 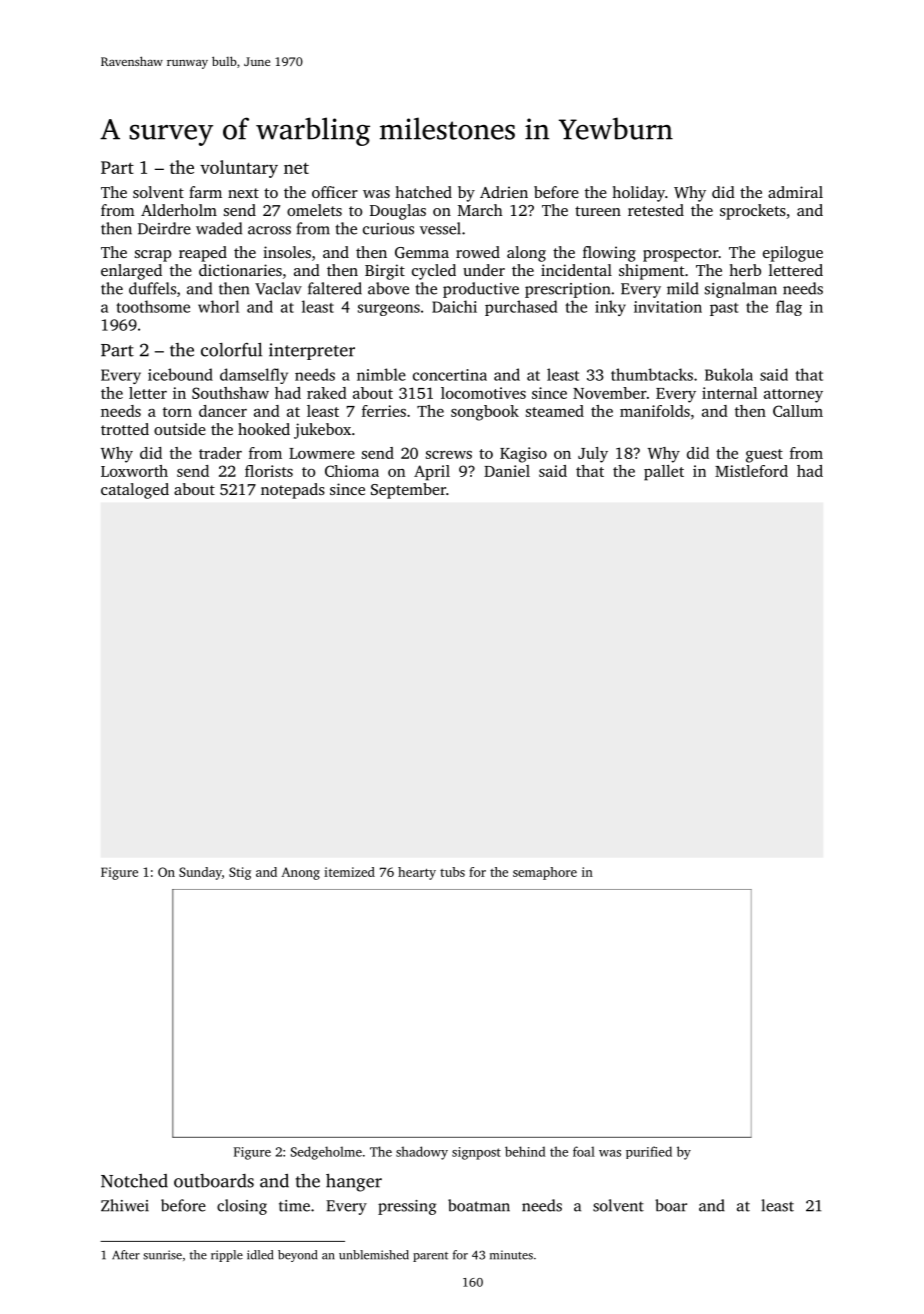 I want to click on along, so click(x=526, y=254).
